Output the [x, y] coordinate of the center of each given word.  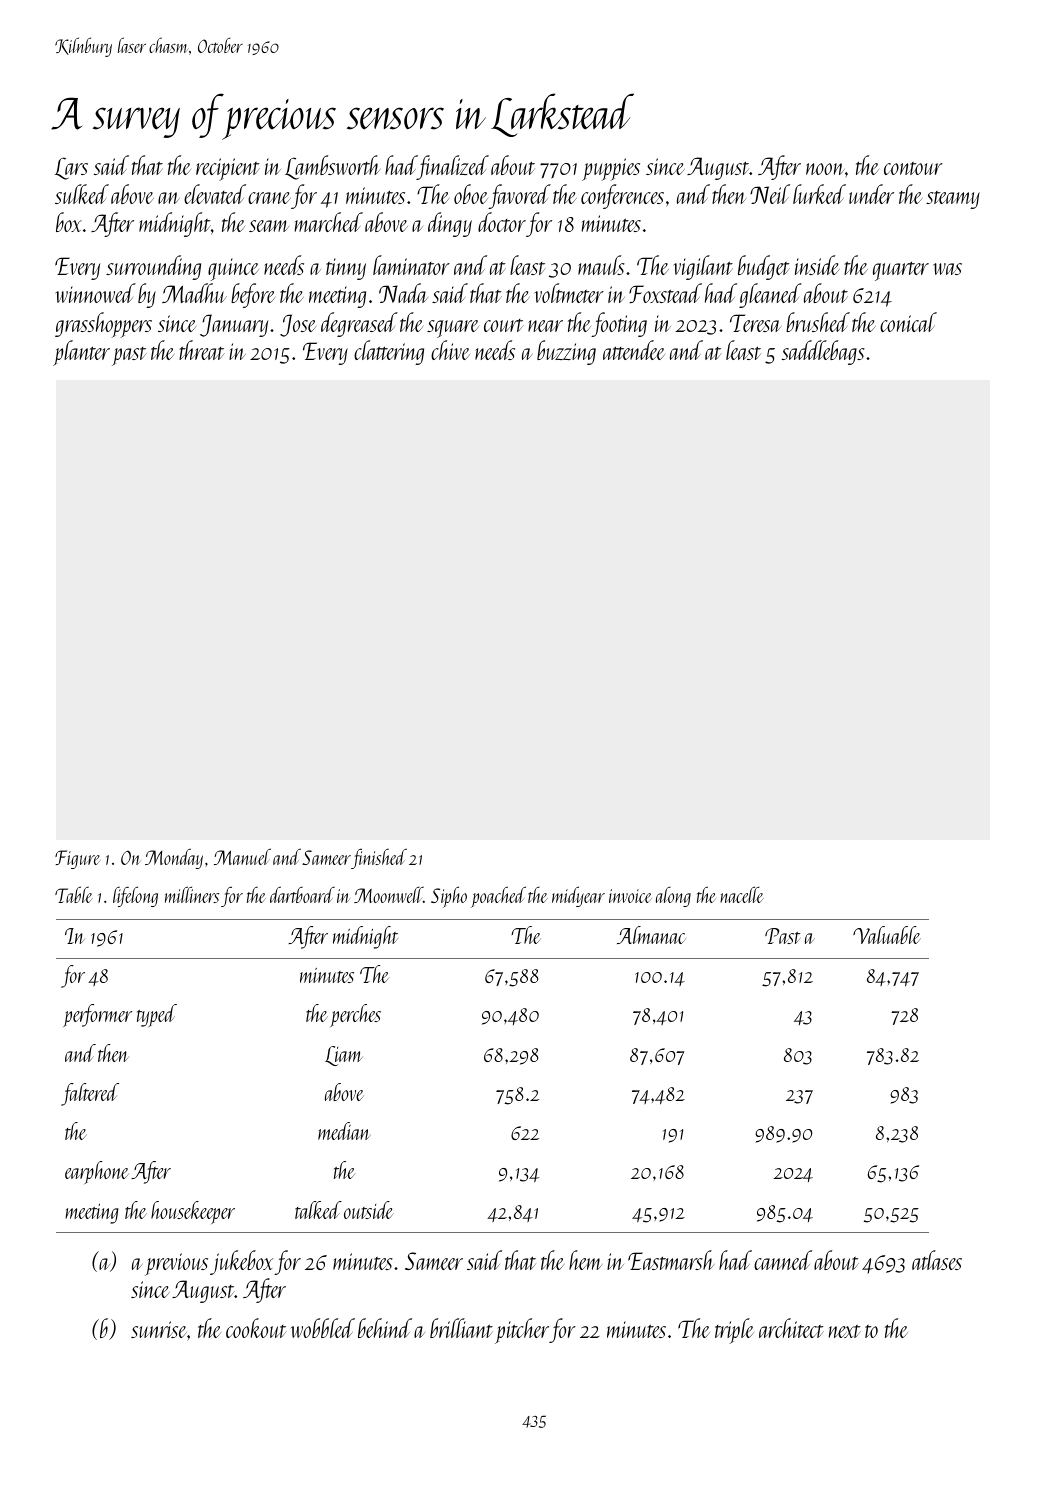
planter [81, 353]
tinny [346, 269]
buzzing [566, 352]
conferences [622, 196]
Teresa [755, 323]
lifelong [135, 896]
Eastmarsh [671, 1260]
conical [908, 322]
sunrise [159, 1329]
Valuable [887, 935]
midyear [578, 896]
